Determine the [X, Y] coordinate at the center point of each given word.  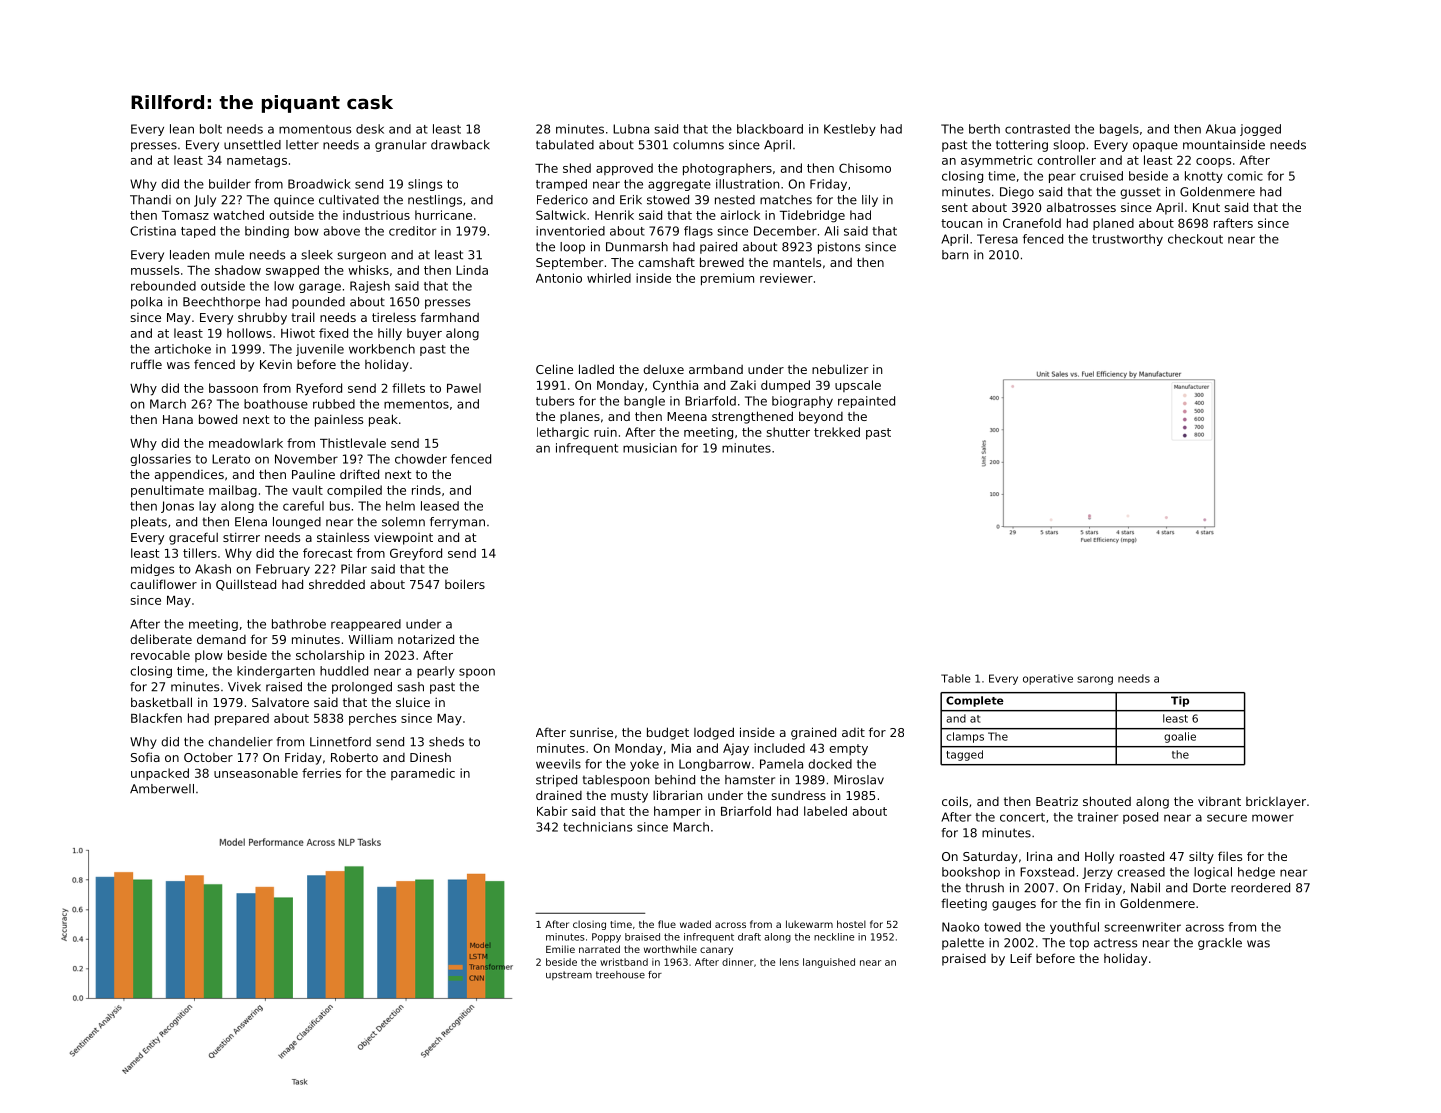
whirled [609, 278]
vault [307, 490]
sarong [1095, 680]
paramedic [423, 774]
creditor [412, 231]
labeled [825, 811]
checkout [1195, 239]
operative [1048, 679]
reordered [1260, 888]
